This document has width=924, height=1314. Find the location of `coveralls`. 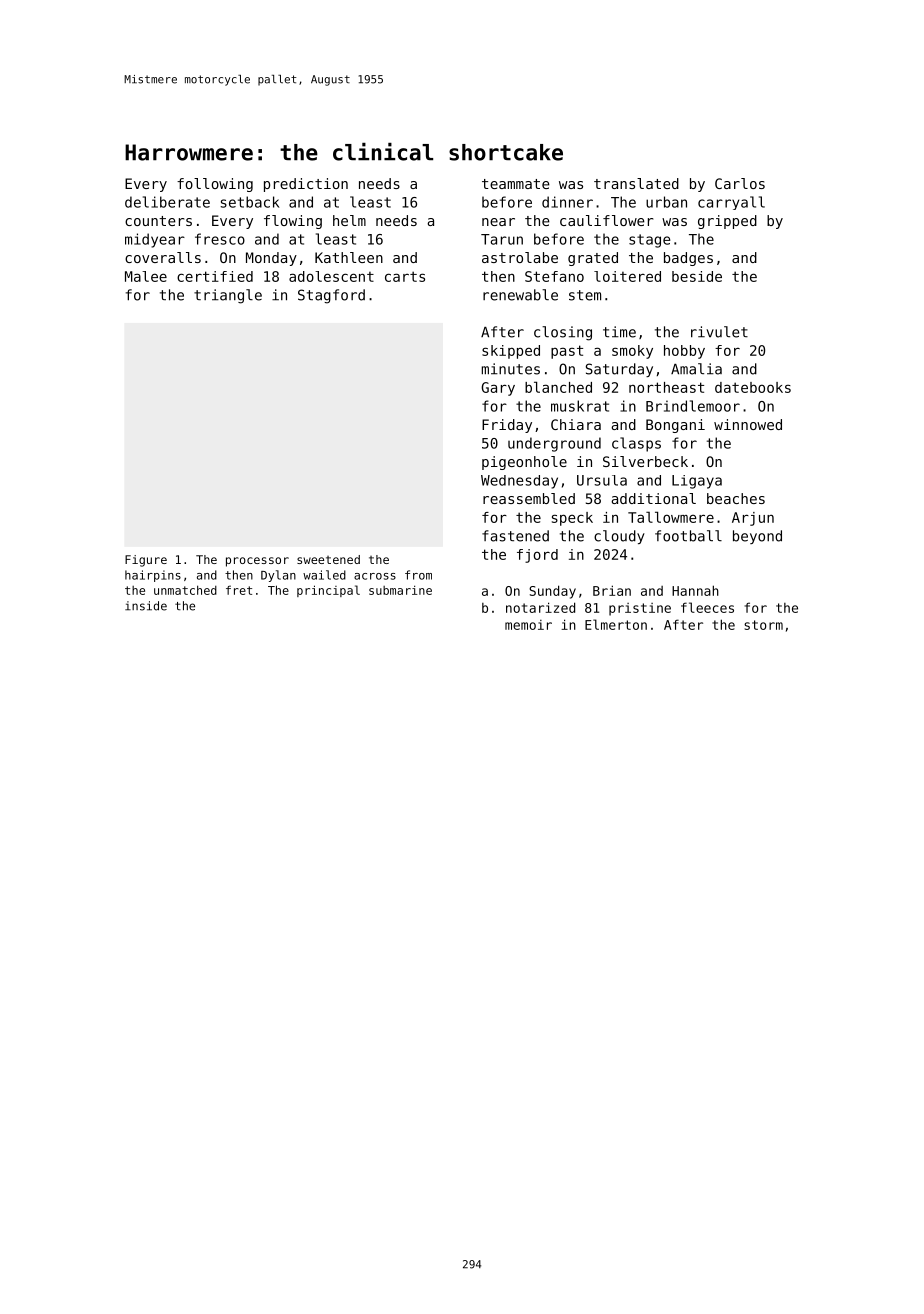

coveralls is located at coordinates (163, 257).
